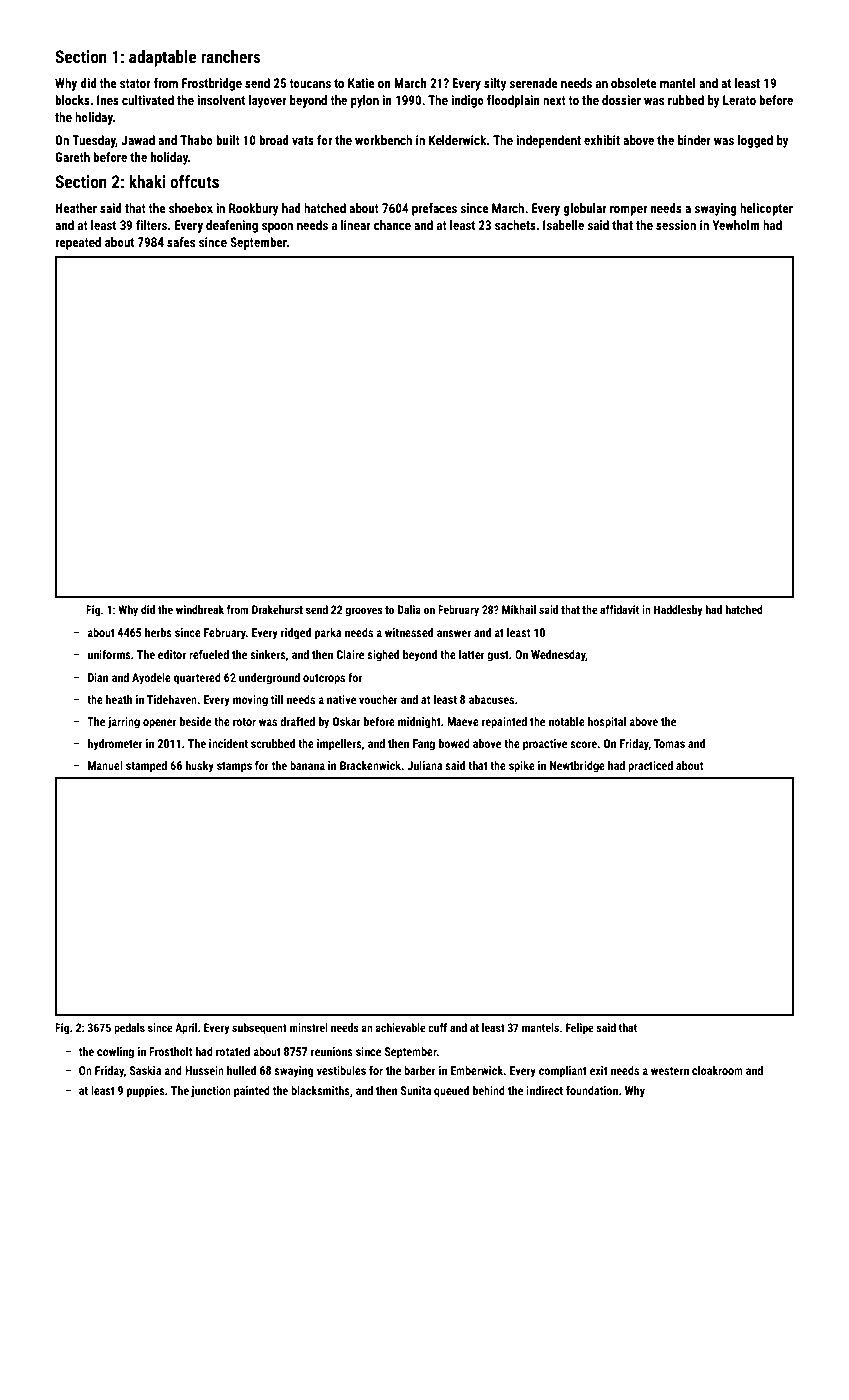  I want to click on obsolete, so click(634, 83).
